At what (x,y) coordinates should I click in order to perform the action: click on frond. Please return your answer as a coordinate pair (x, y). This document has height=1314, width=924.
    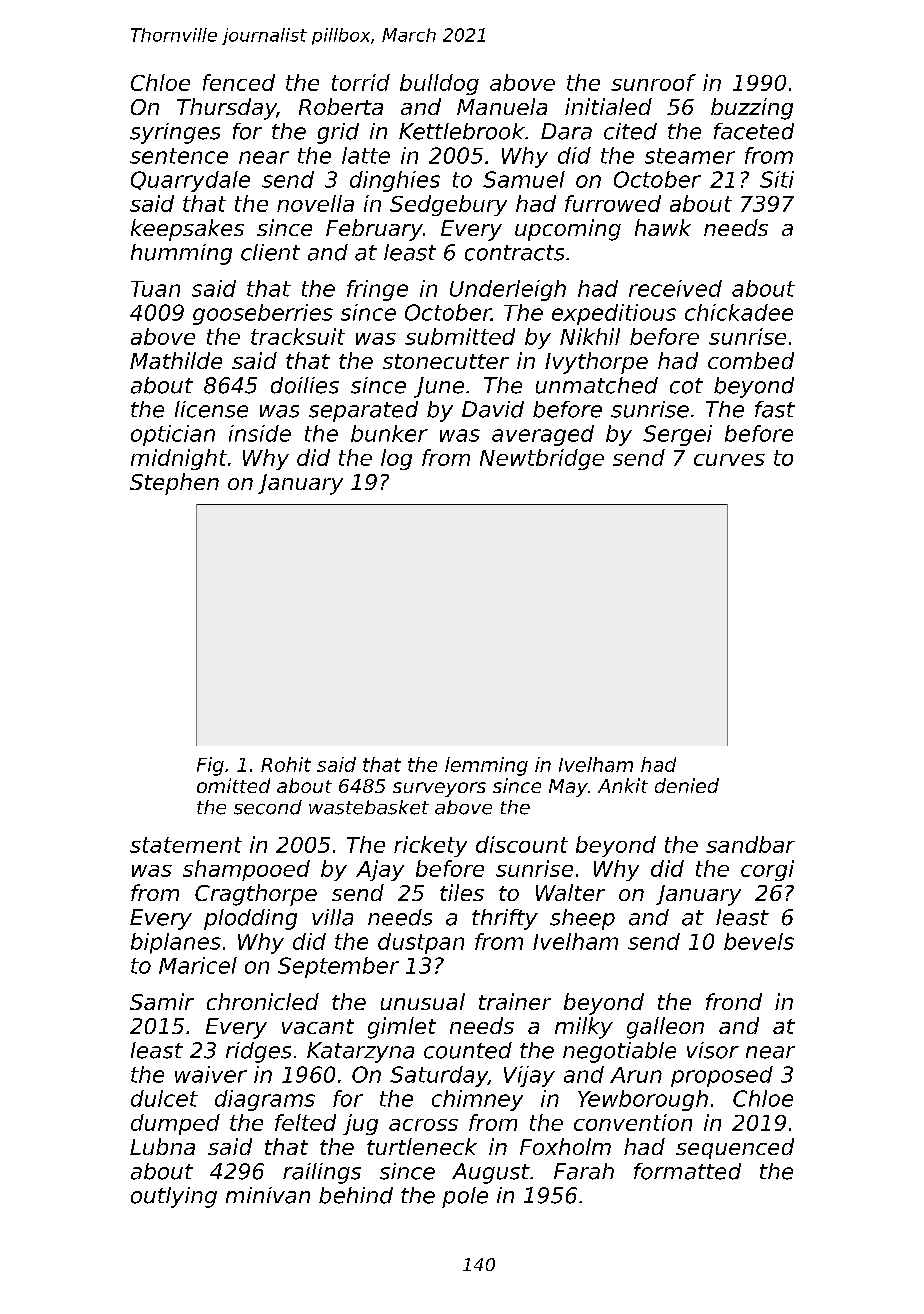
    Looking at the image, I should click on (734, 1001).
